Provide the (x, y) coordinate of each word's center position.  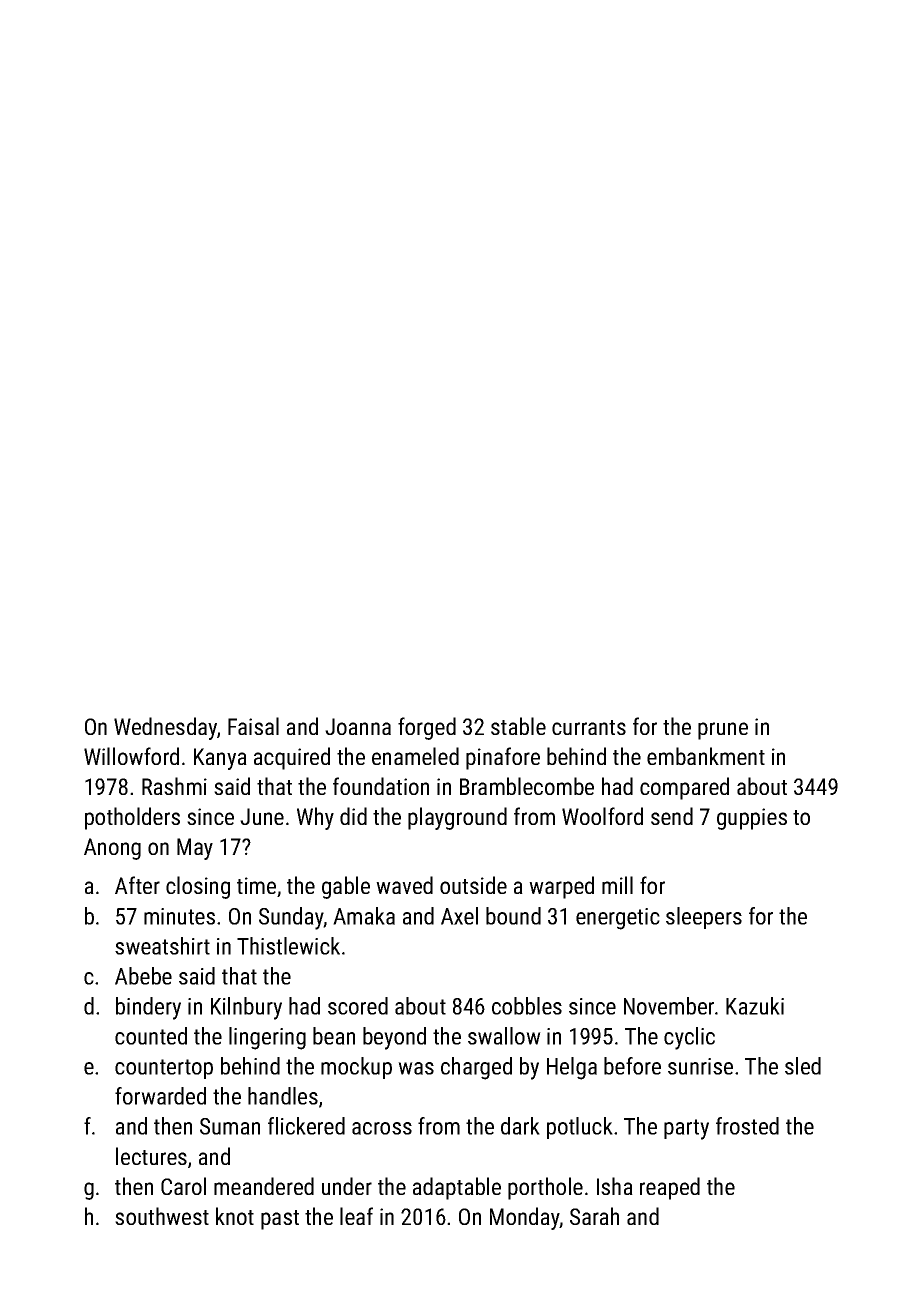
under (347, 1186)
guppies (752, 819)
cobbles (527, 1006)
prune (723, 731)
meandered (264, 1186)
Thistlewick (288, 946)
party (686, 1129)
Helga (572, 1068)
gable (346, 887)
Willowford (131, 756)
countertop (164, 1069)
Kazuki (755, 1006)
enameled (415, 756)
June (262, 816)
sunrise (700, 1066)
